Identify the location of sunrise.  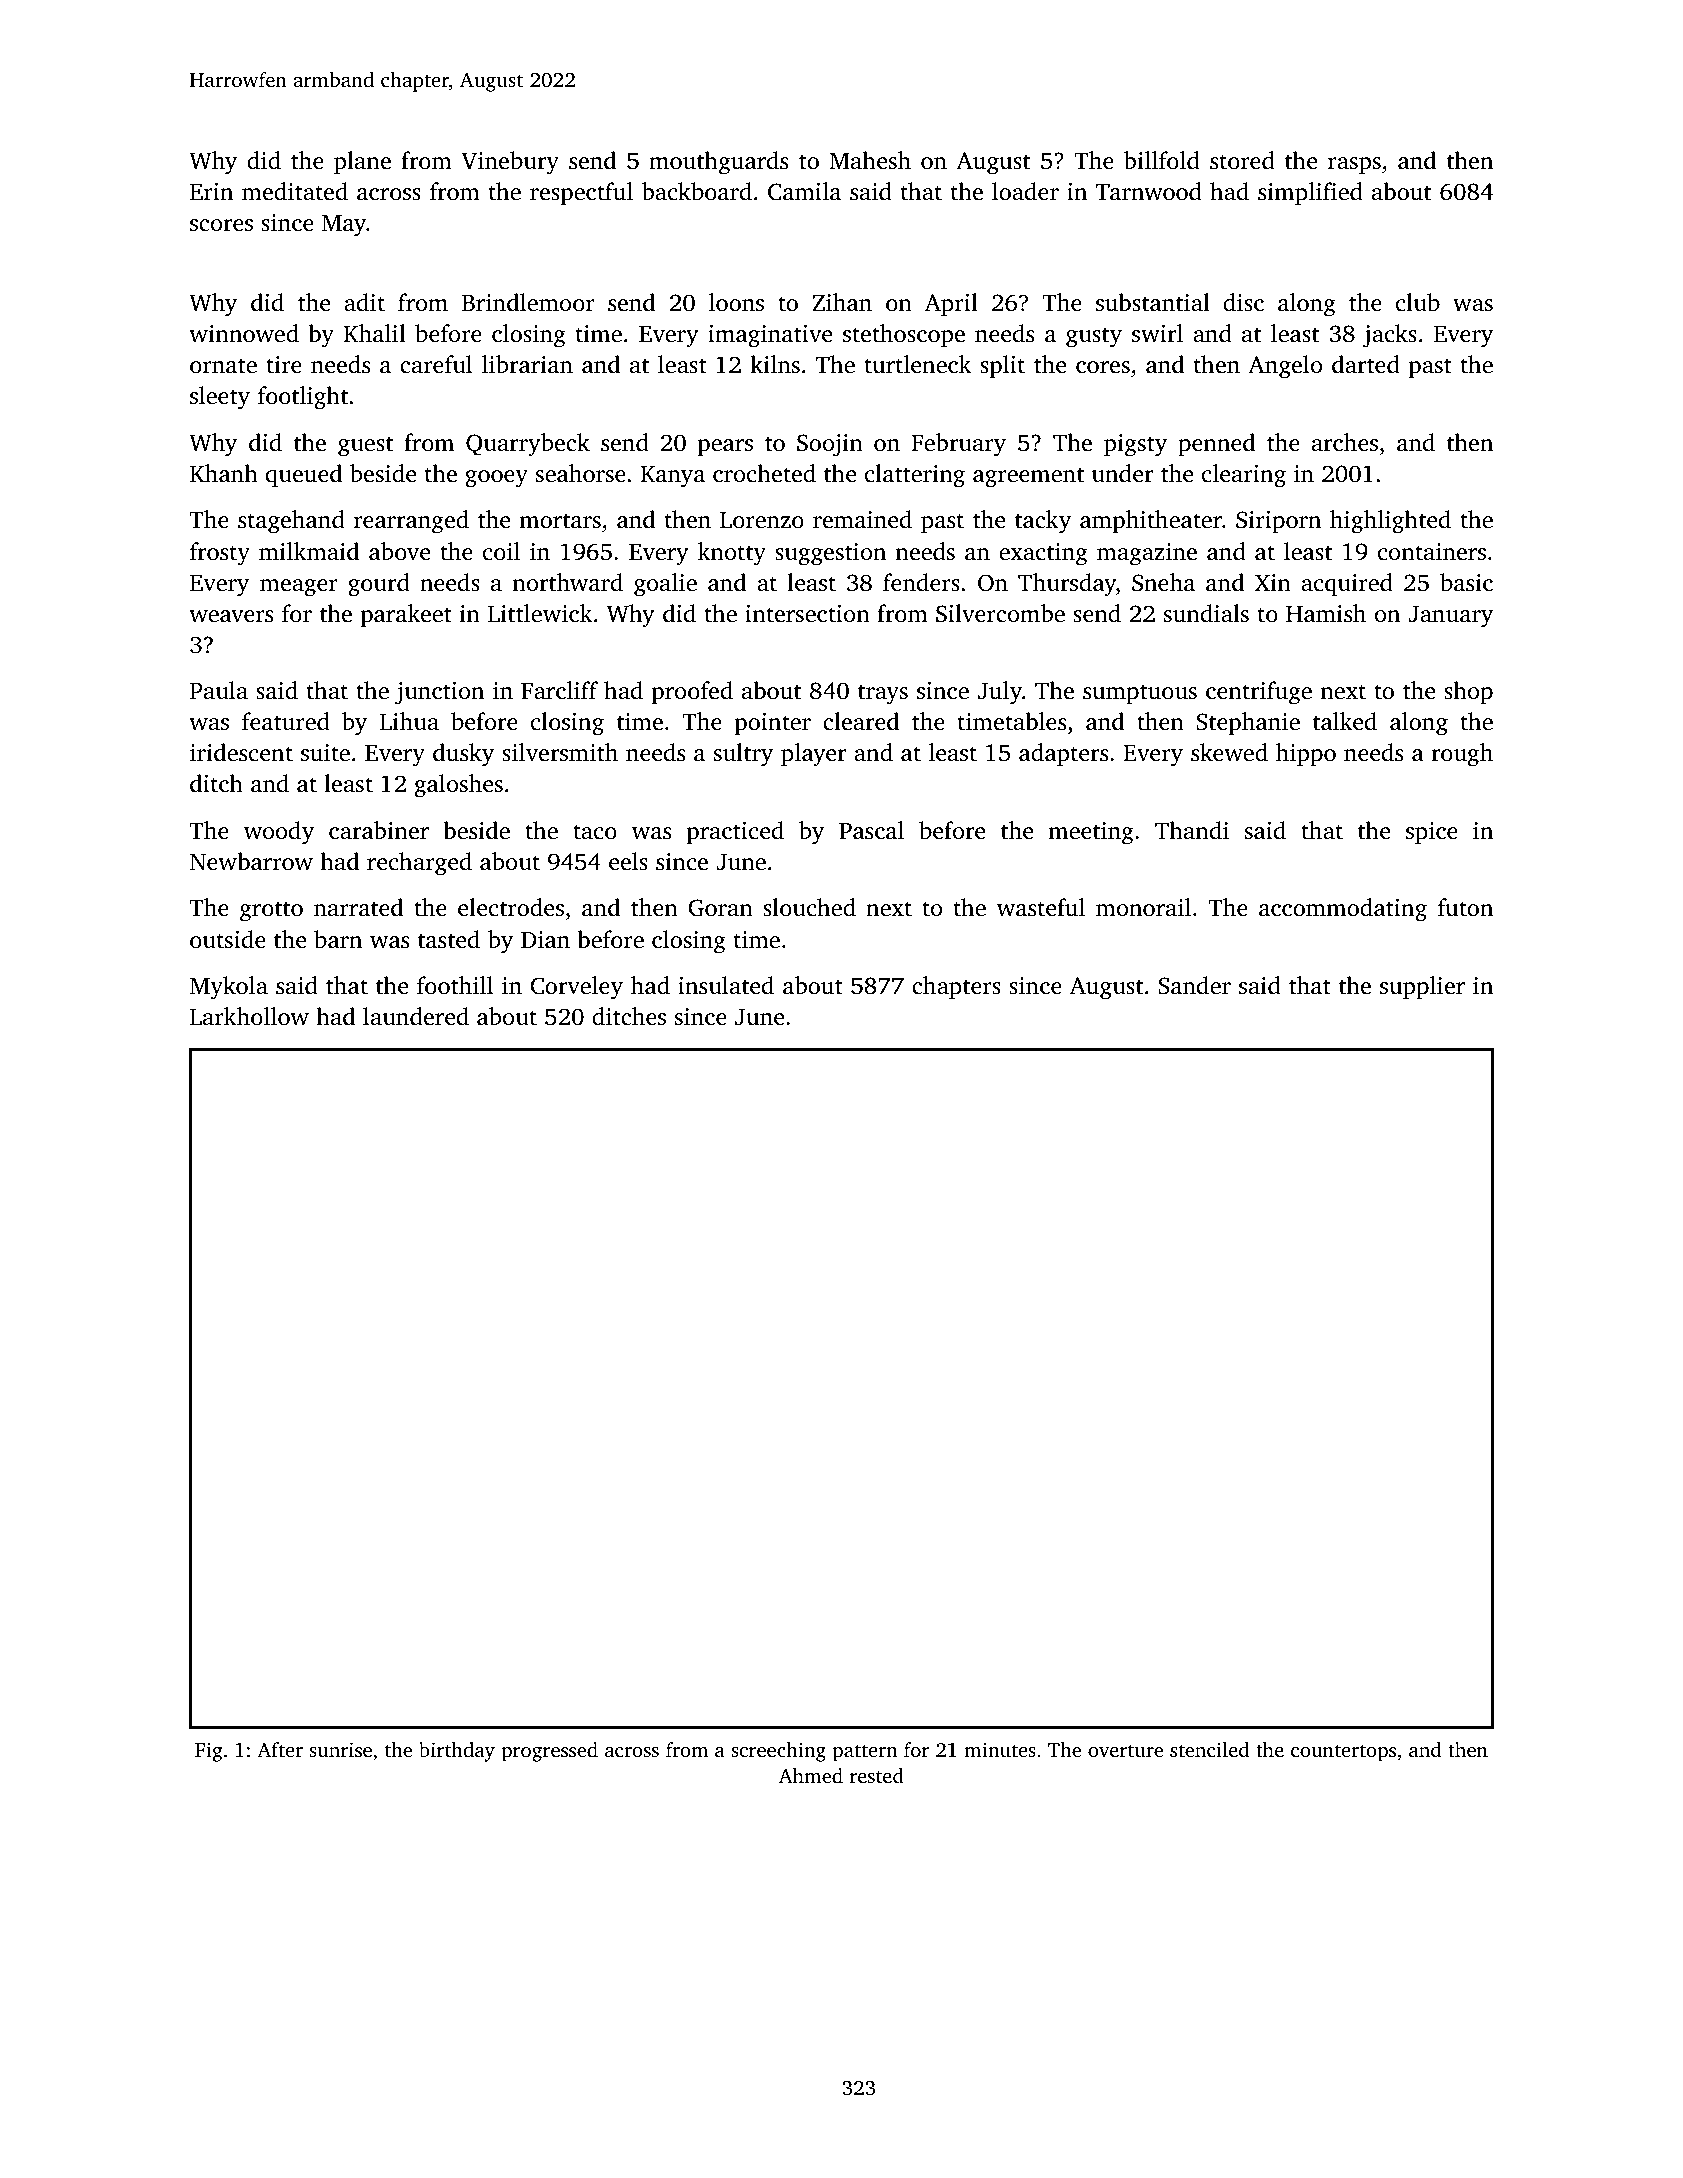
(340, 1749).
